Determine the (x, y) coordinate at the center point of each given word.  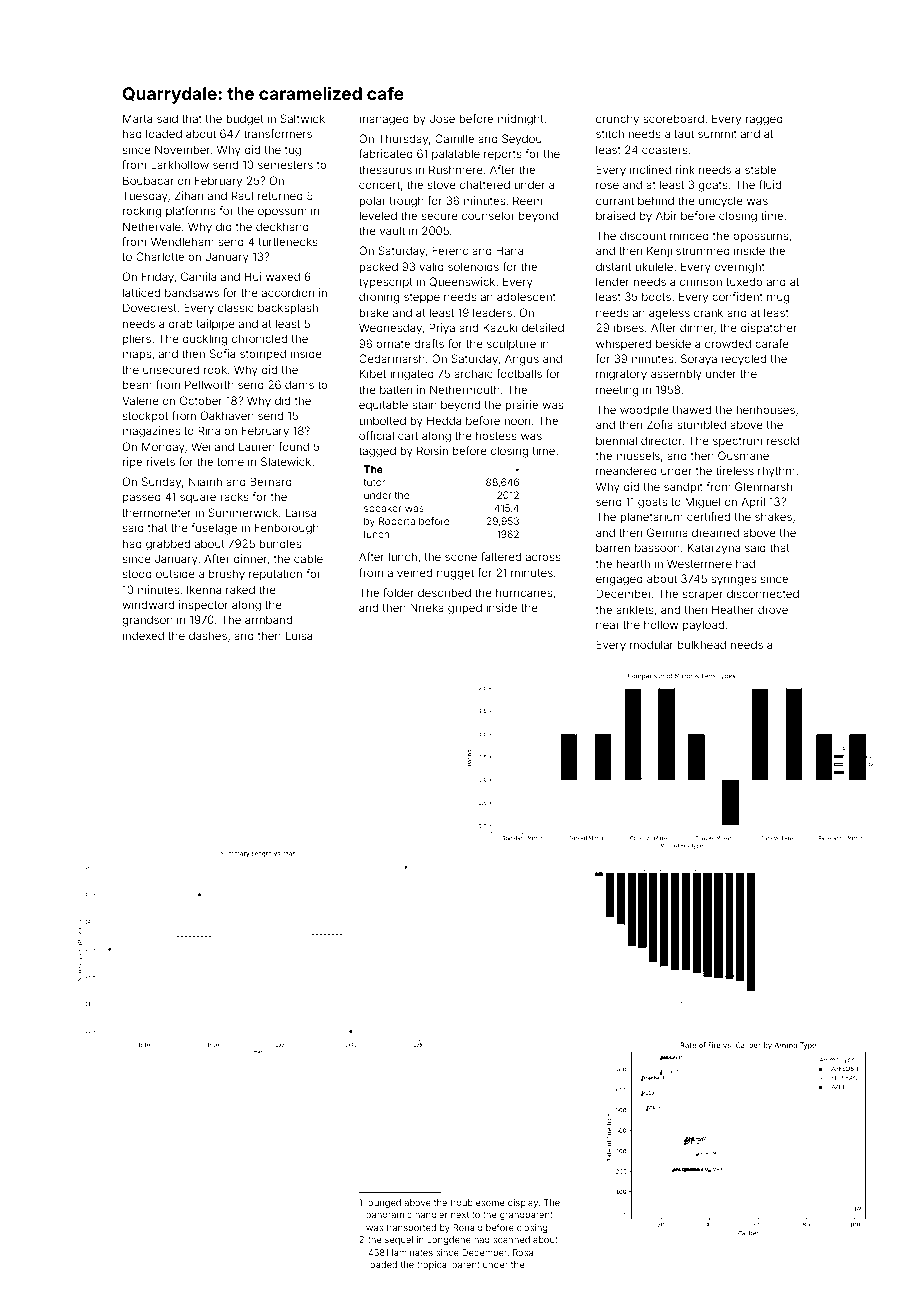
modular (651, 644)
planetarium (651, 517)
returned (280, 196)
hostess (496, 435)
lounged (383, 1203)
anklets (635, 609)
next (460, 1215)
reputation (275, 575)
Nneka (427, 607)
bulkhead (702, 644)
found (294, 446)
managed (384, 120)
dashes (208, 635)
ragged (764, 120)
